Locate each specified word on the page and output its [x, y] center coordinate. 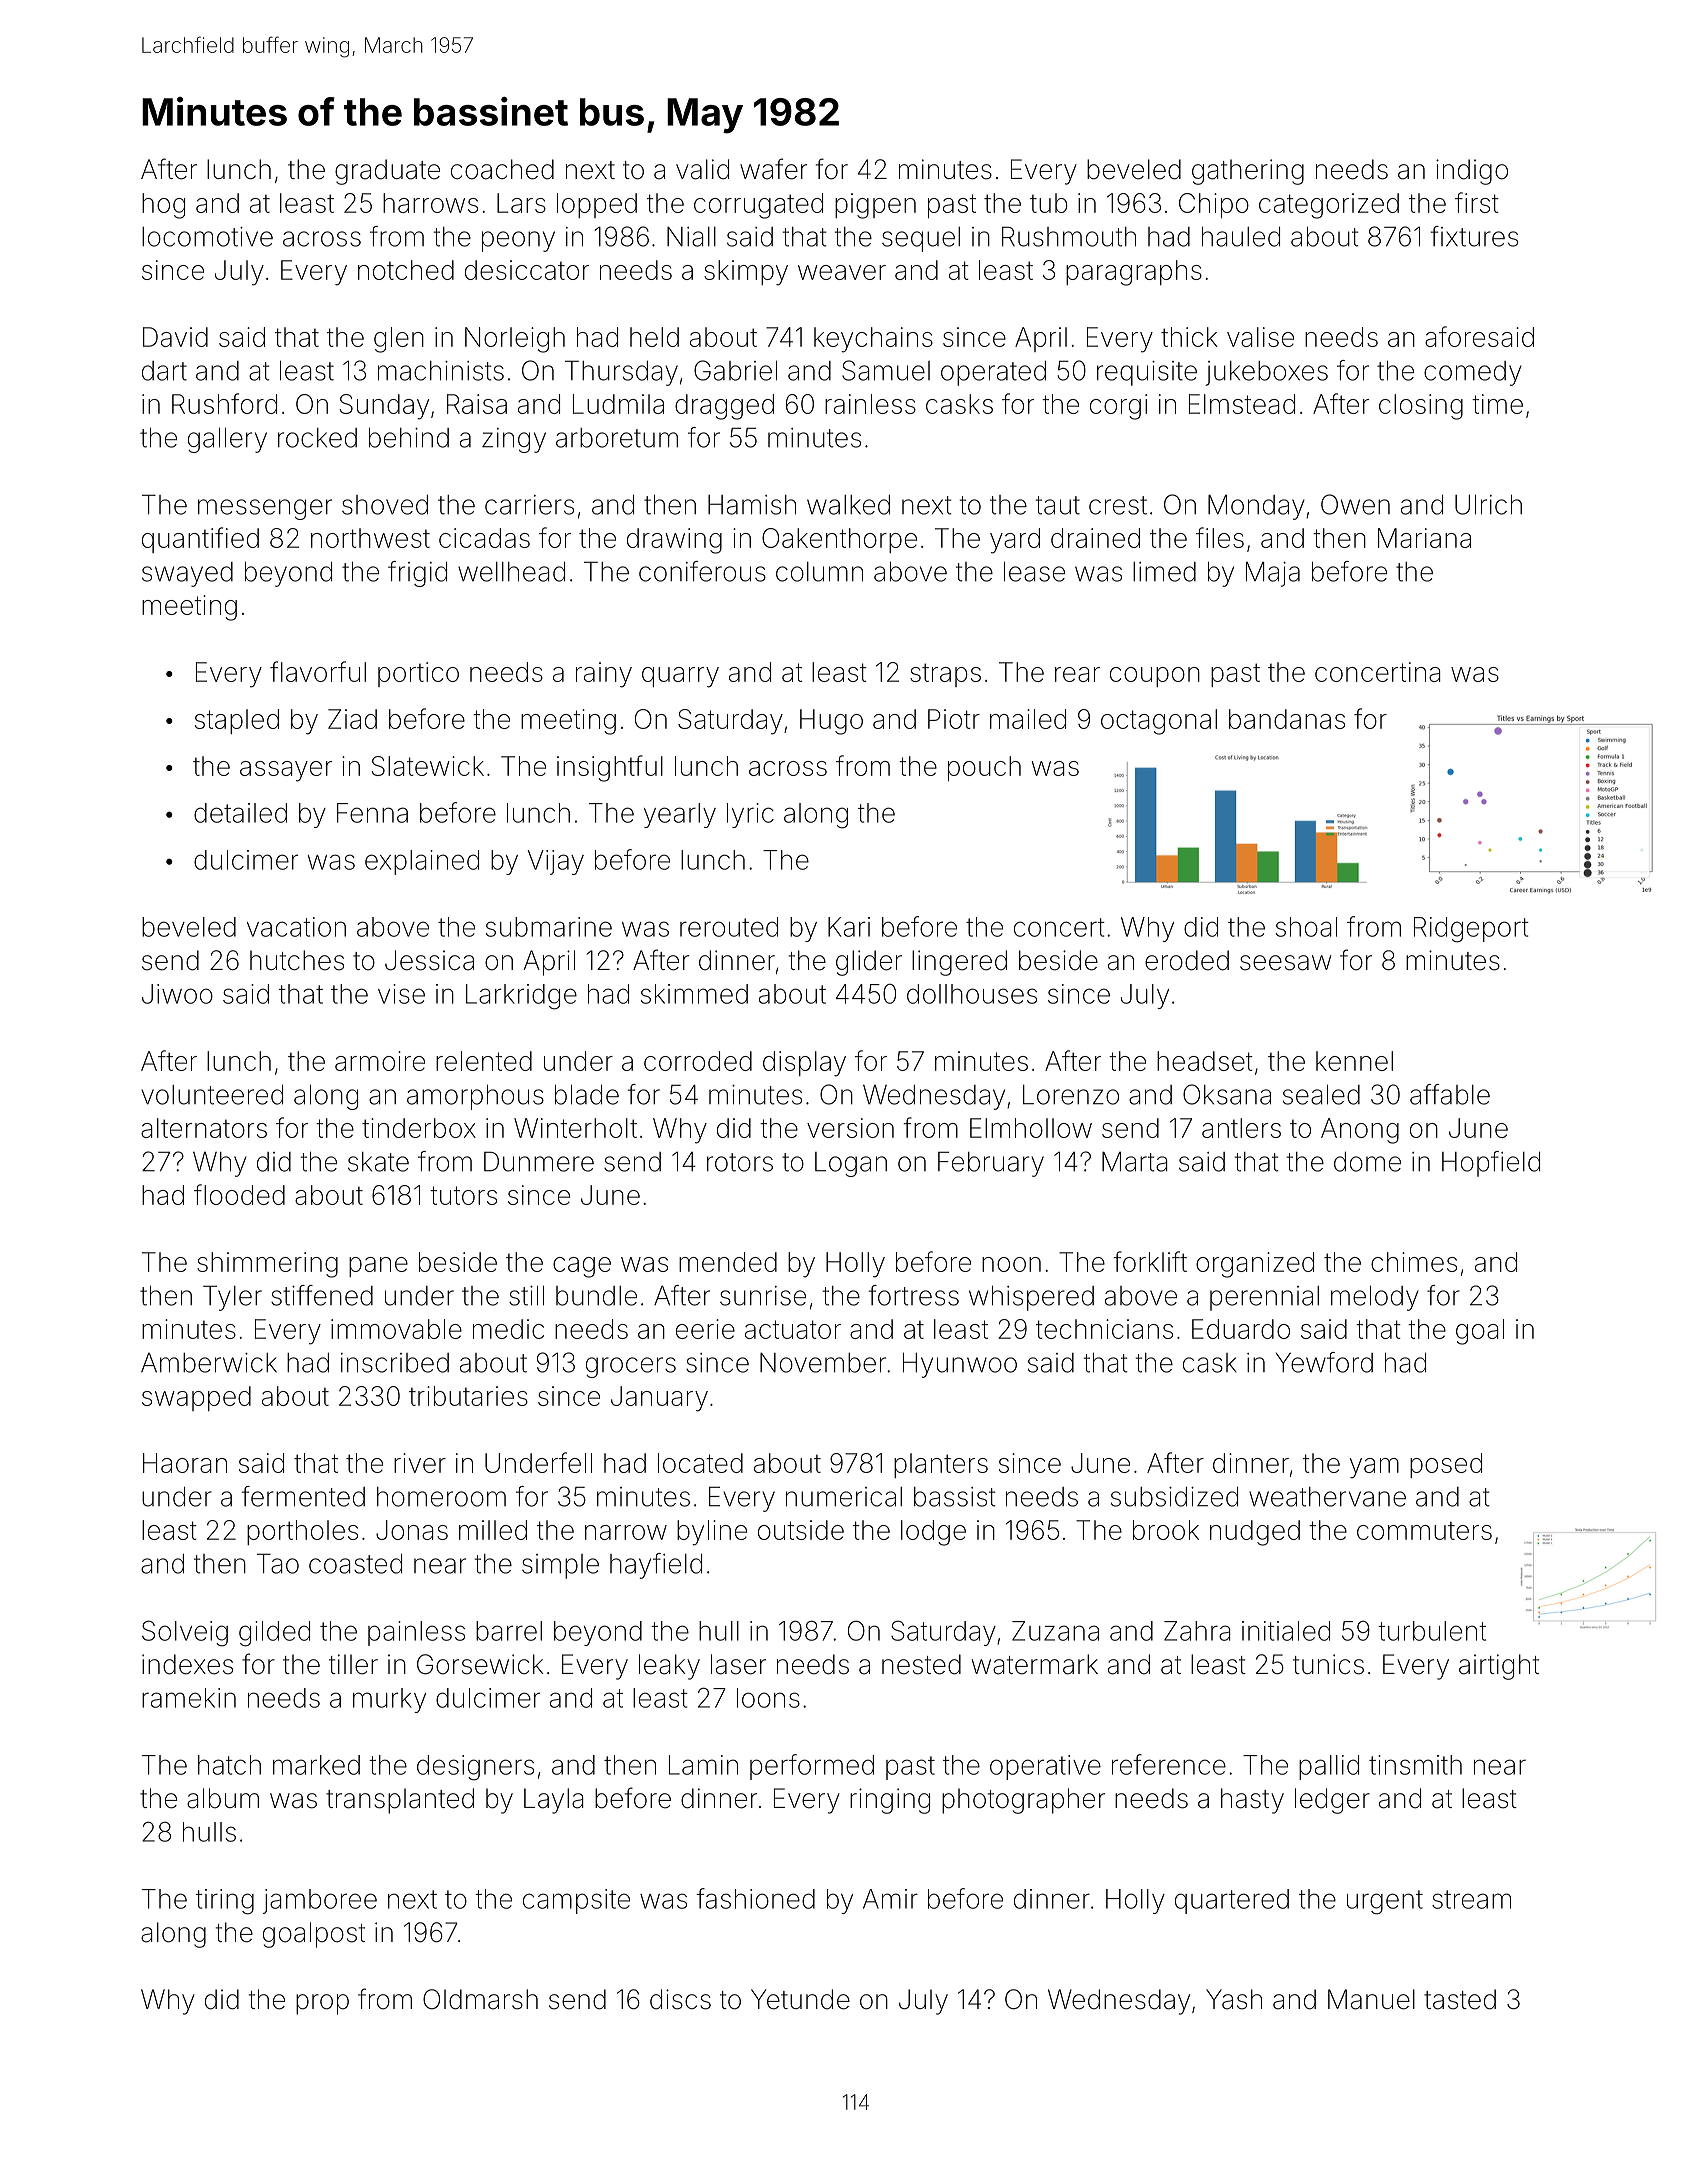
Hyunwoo [960, 1365]
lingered [959, 963]
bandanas [1287, 719]
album [223, 1798]
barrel [509, 1631]
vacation [296, 927]
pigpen [875, 206]
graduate [387, 172]
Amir [890, 1899]
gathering [1248, 172]
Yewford [1324, 1362]
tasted [1460, 1999]
